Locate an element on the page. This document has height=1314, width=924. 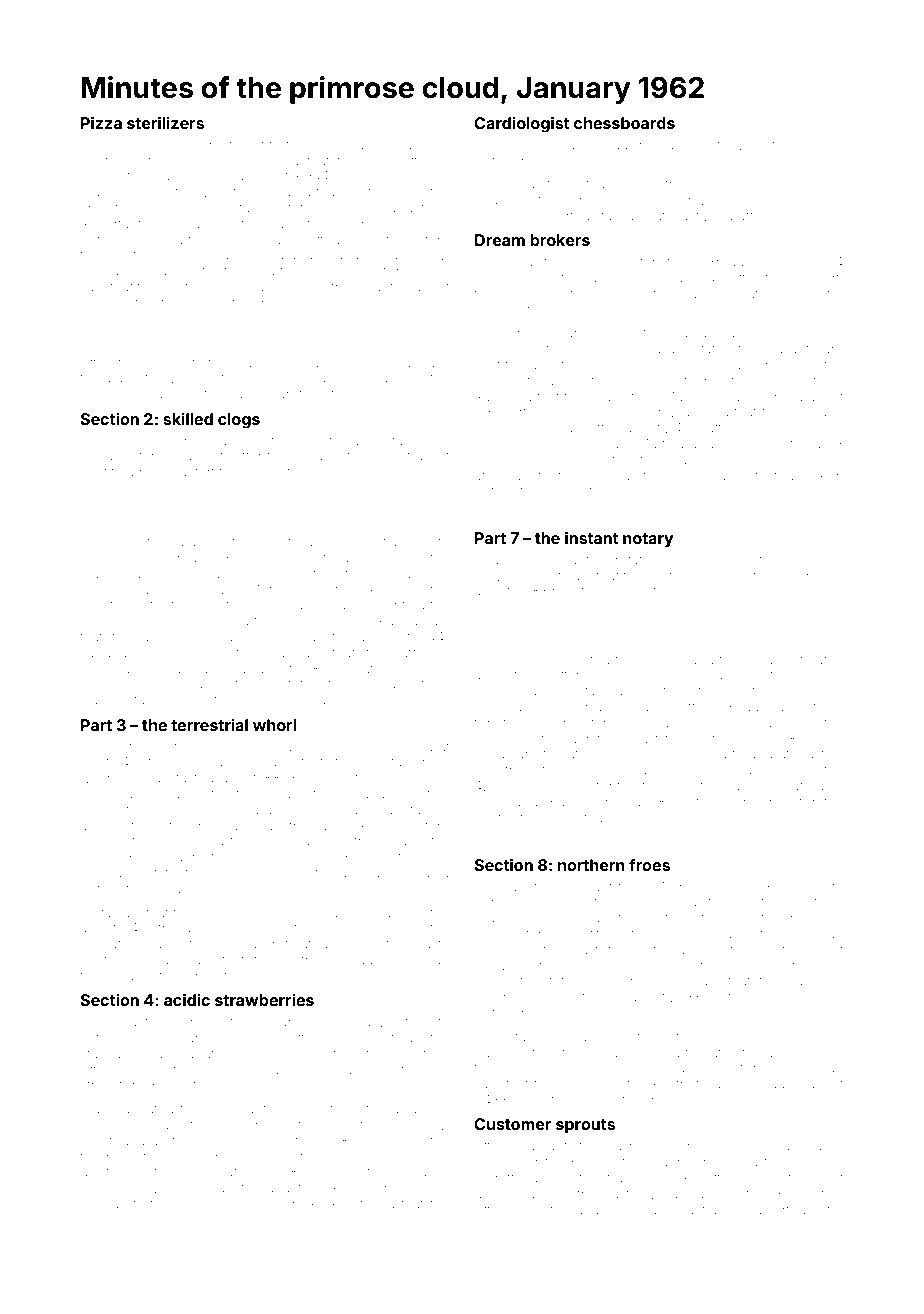
Alderwick is located at coordinates (505, 996).
